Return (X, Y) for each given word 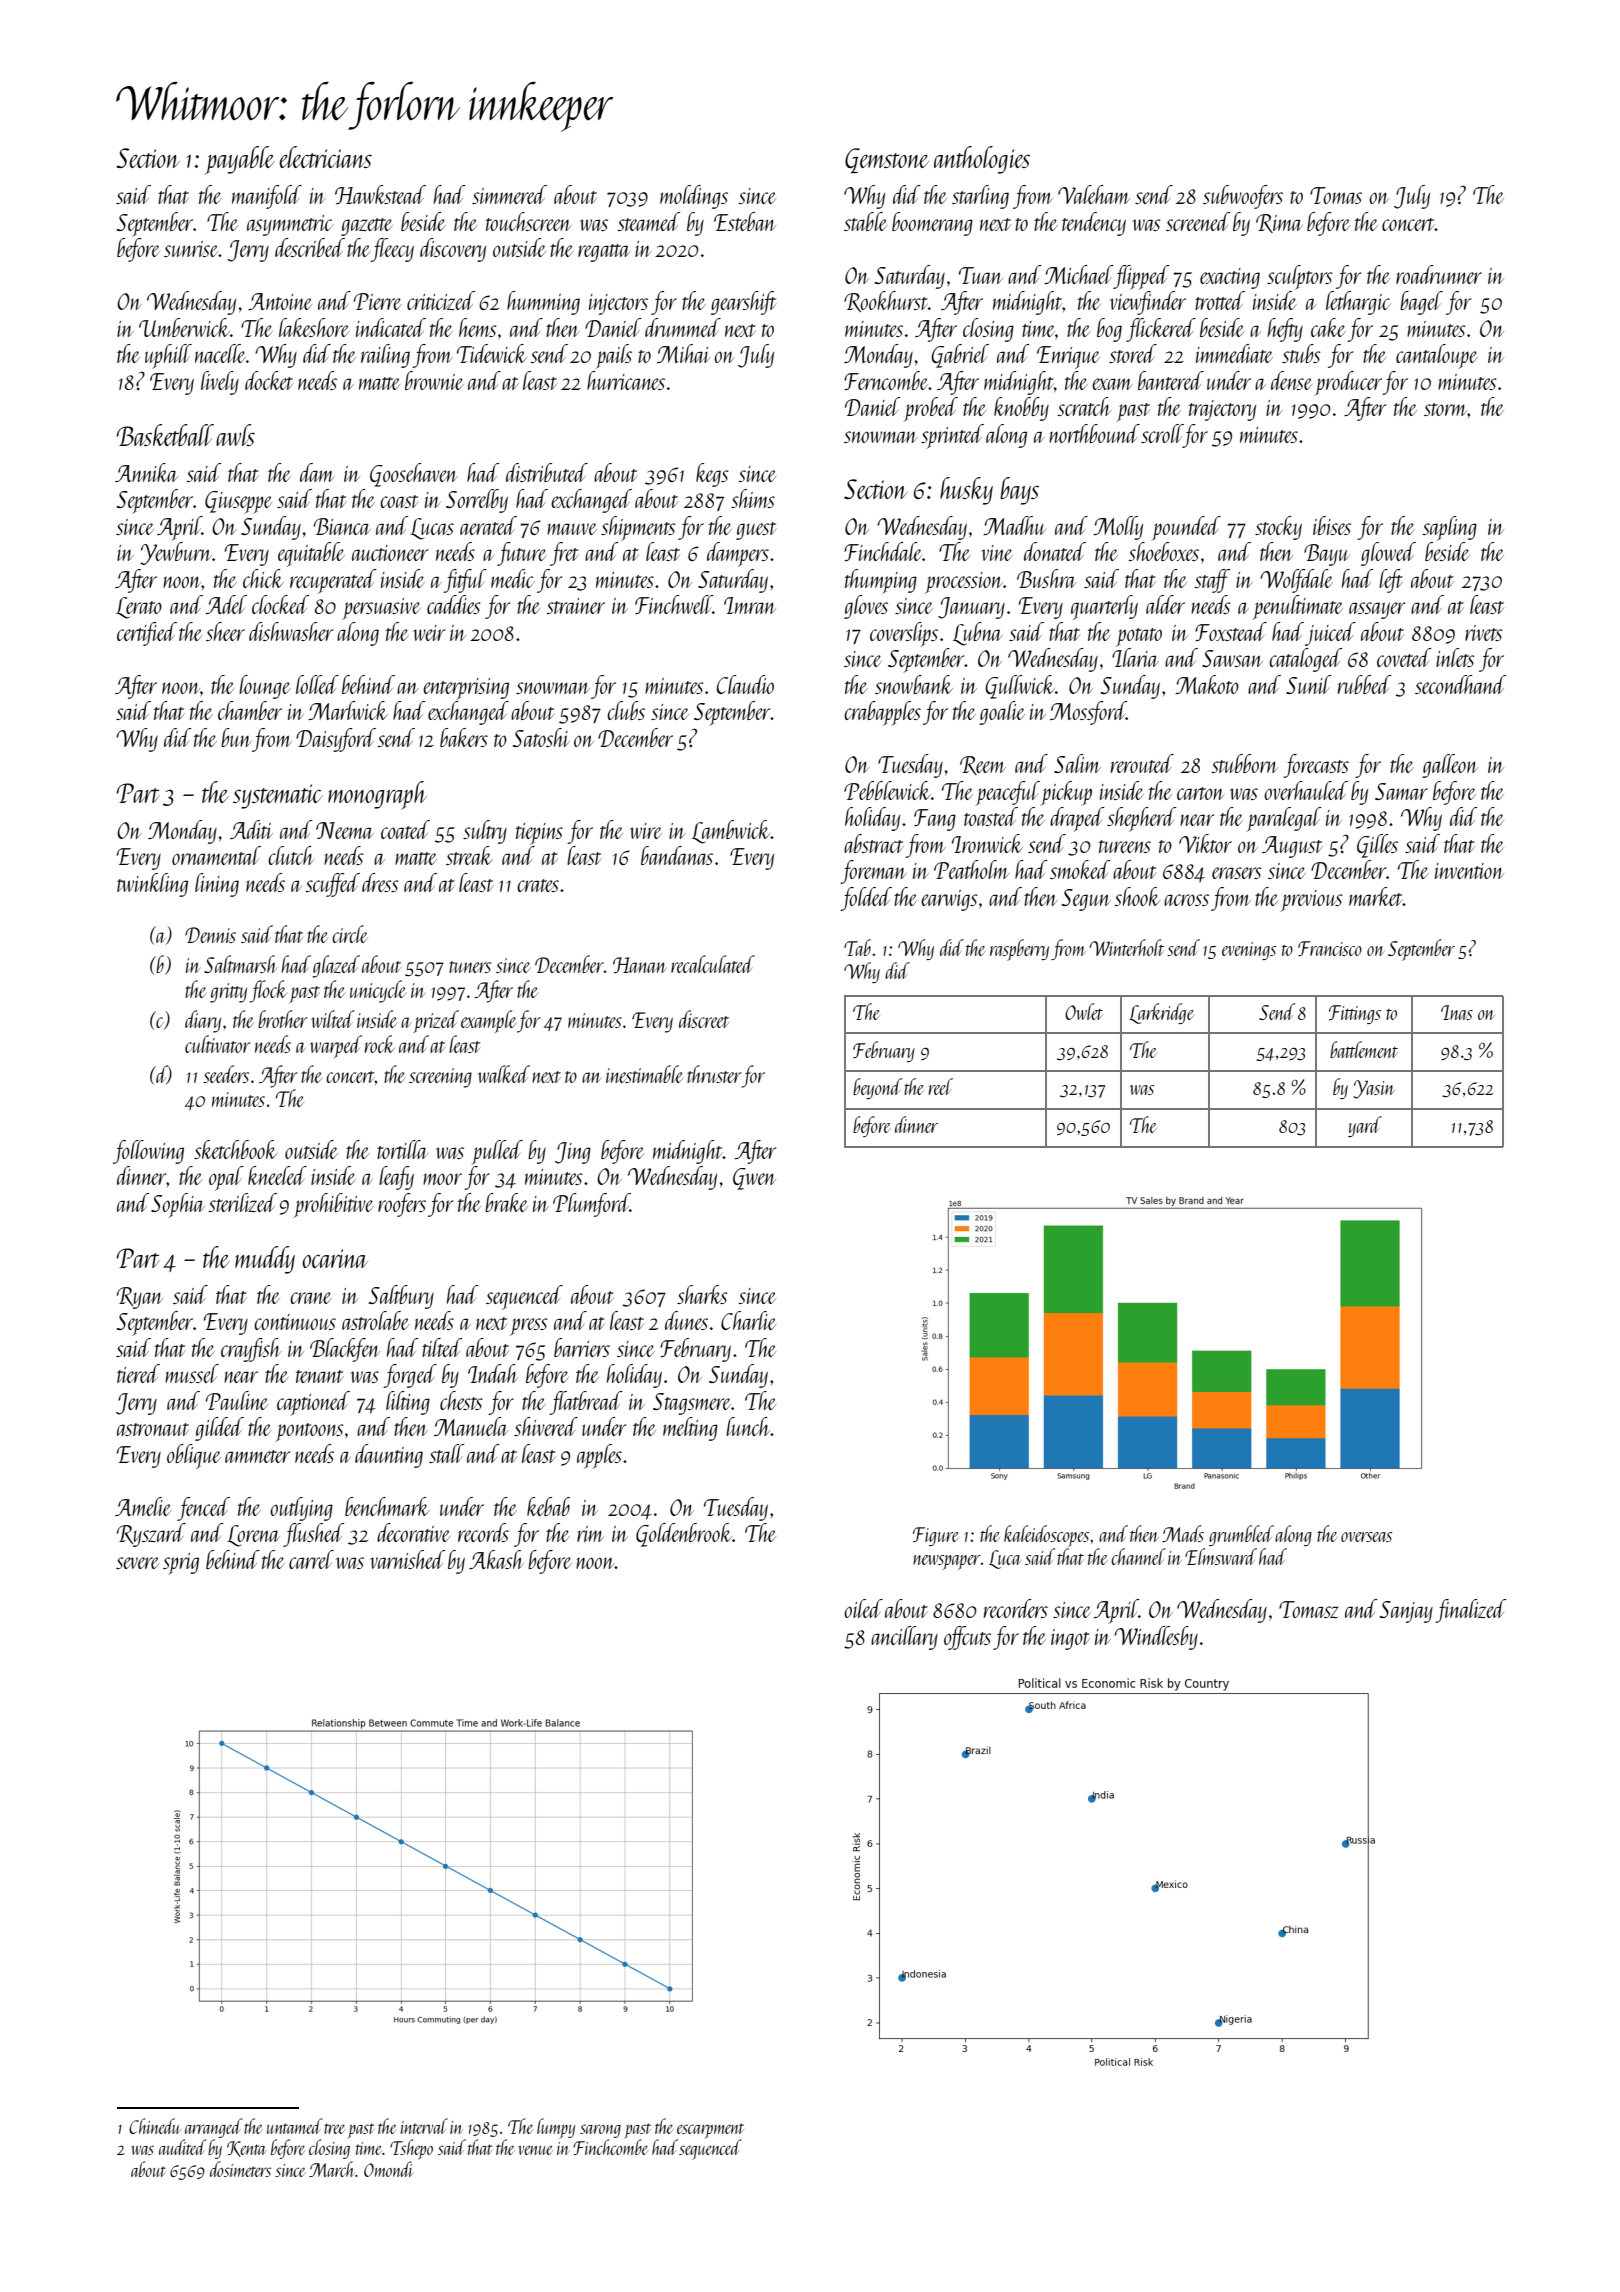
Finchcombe (610, 2147)
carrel (311, 1559)
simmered (509, 194)
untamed (295, 2126)
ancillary (904, 1638)
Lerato (139, 608)
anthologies (982, 160)
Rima (1279, 223)
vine (997, 553)
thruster (714, 1074)
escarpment (710, 2130)
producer (1348, 383)
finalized (1470, 1611)
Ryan (140, 1298)
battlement (1364, 1049)
